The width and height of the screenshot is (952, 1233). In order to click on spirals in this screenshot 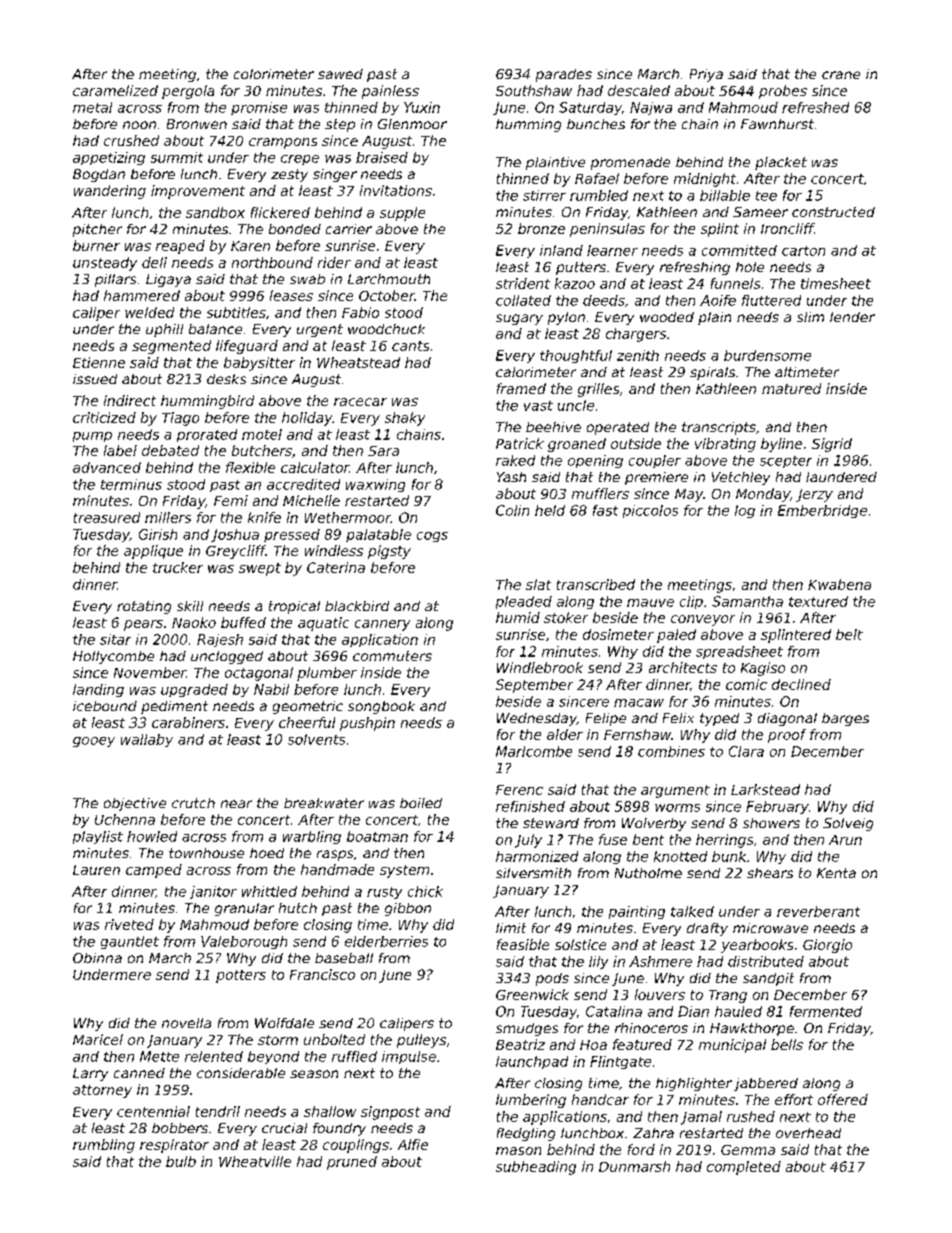, I will do `click(712, 373)`.
